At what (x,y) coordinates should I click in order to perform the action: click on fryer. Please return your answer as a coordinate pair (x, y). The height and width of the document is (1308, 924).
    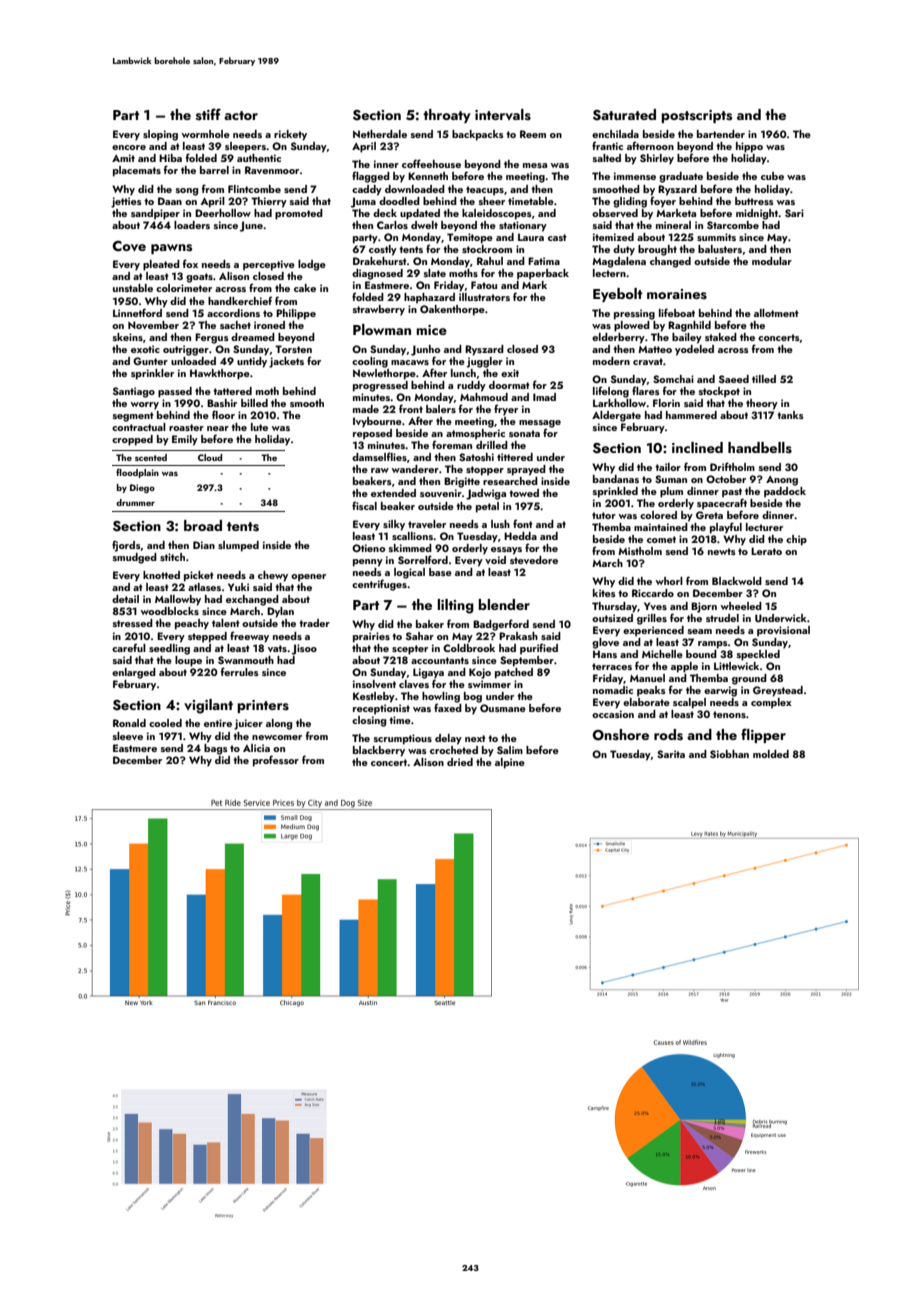
    Looking at the image, I should click on (506, 410).
